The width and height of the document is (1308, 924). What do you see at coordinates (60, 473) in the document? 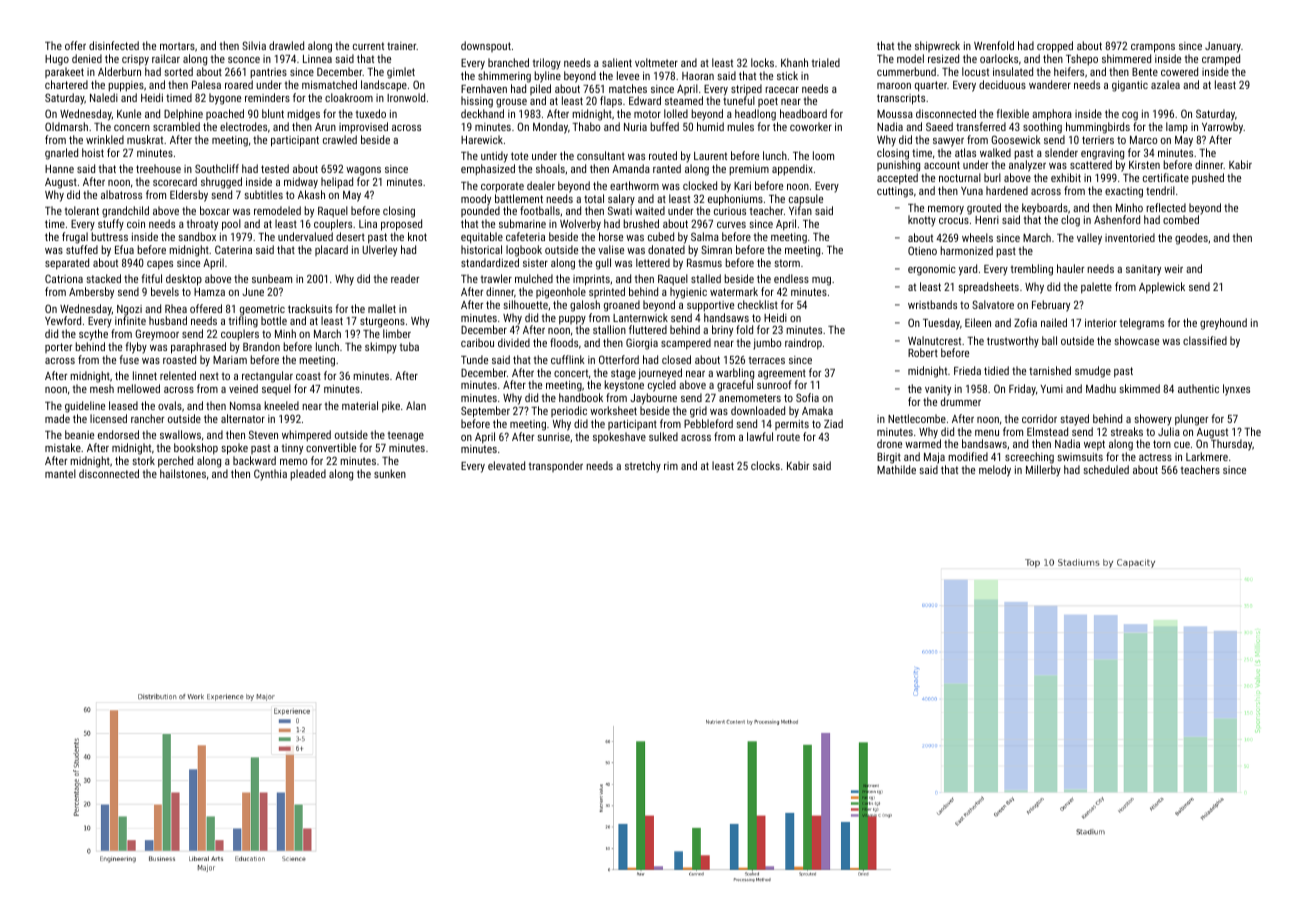
I see `mantel` at bounding box center [60, 473].
